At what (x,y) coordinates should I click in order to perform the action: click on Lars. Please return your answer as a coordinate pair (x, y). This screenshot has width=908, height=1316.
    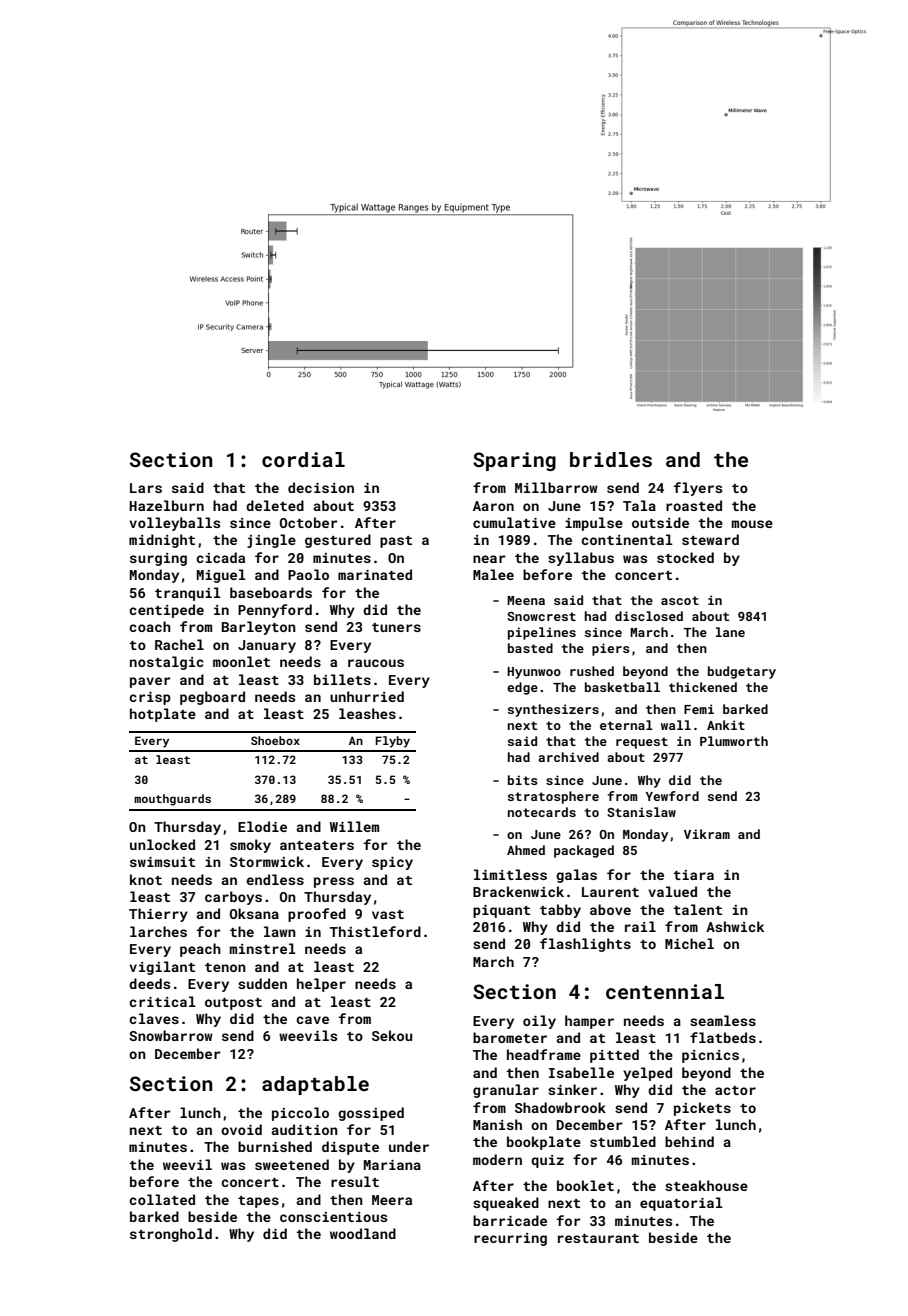
    Looking at the image, I should click on (146, 488).
